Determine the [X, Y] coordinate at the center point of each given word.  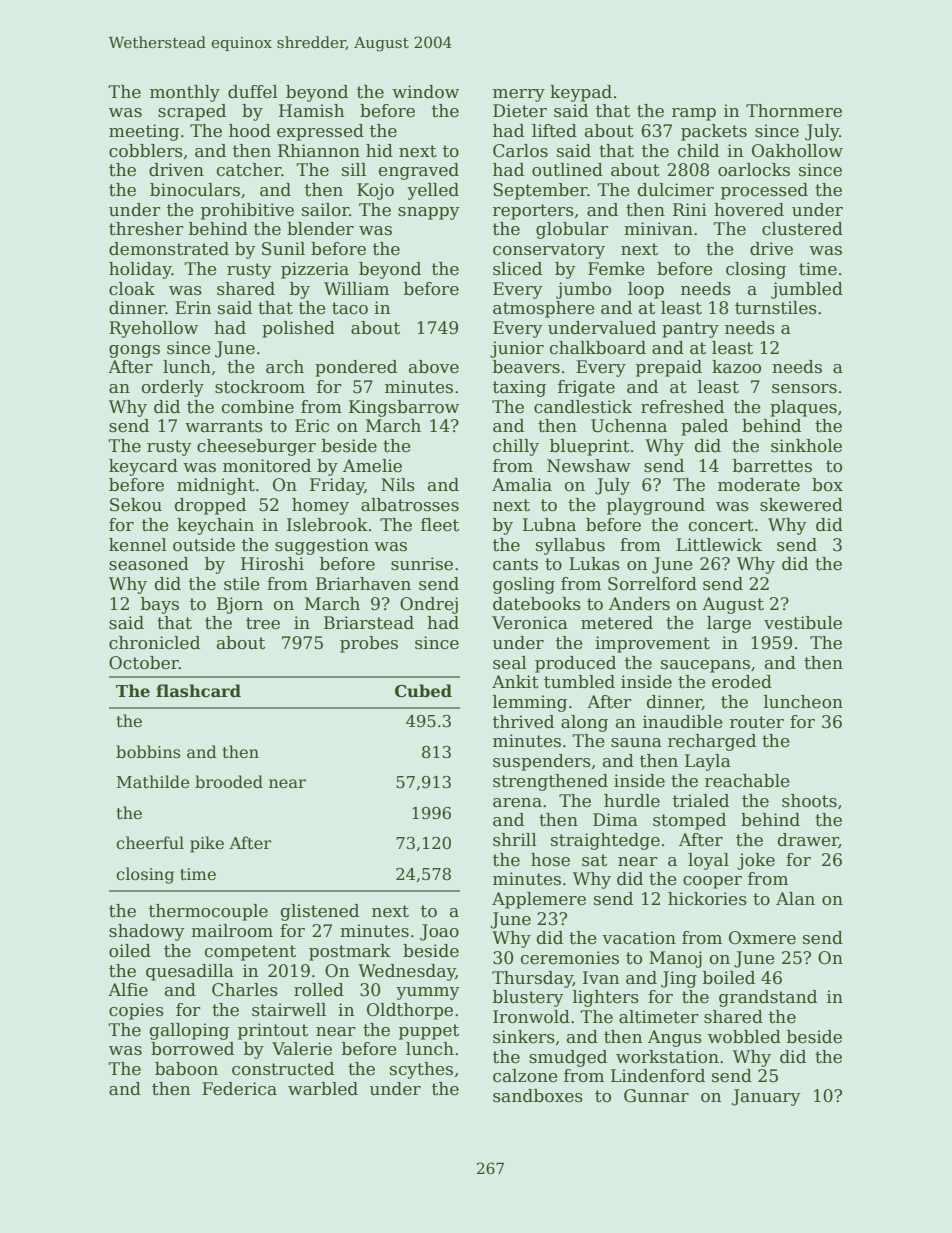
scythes [421, 1070]
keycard [143, 467]
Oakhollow [797, 151]
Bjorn [240, 605]
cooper [712, 882]
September [540, 191]
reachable [747, 781]
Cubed [423, 691]
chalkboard [598, 348]
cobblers [146, 151]
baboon [186, 1069]
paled [704, 427]
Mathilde [153, 782]
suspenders [542, 762]
